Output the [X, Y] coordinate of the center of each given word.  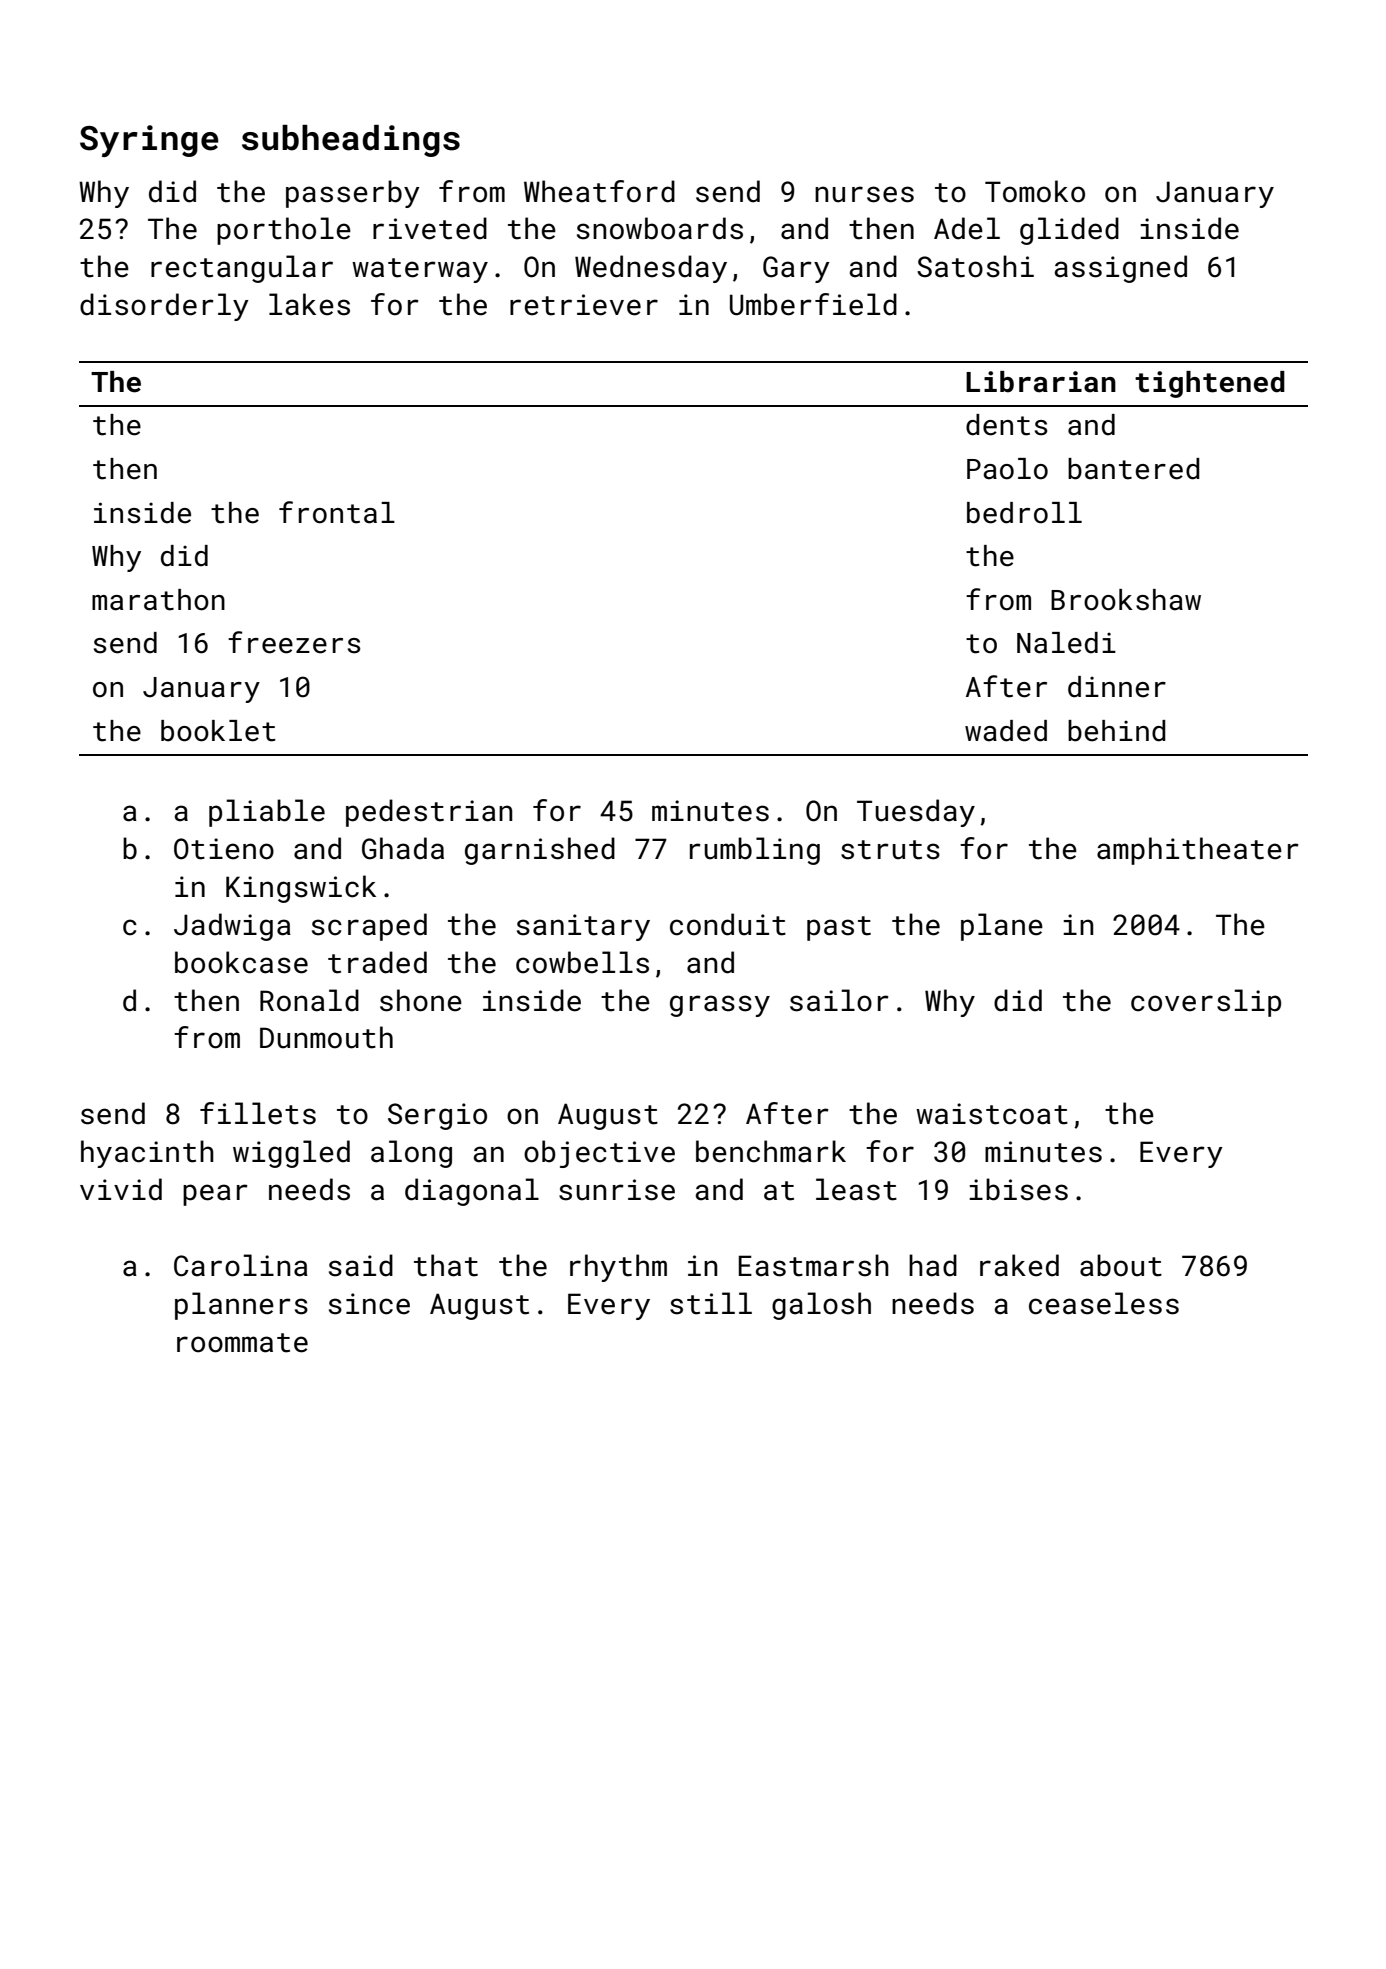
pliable [267, 813]
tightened [1210, 384]
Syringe [149, 141]
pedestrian [429, 813]
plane [1002, 927]
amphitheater [1198, 851]
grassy [720, 1006]
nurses [864, 194]
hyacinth [147, 1154]
